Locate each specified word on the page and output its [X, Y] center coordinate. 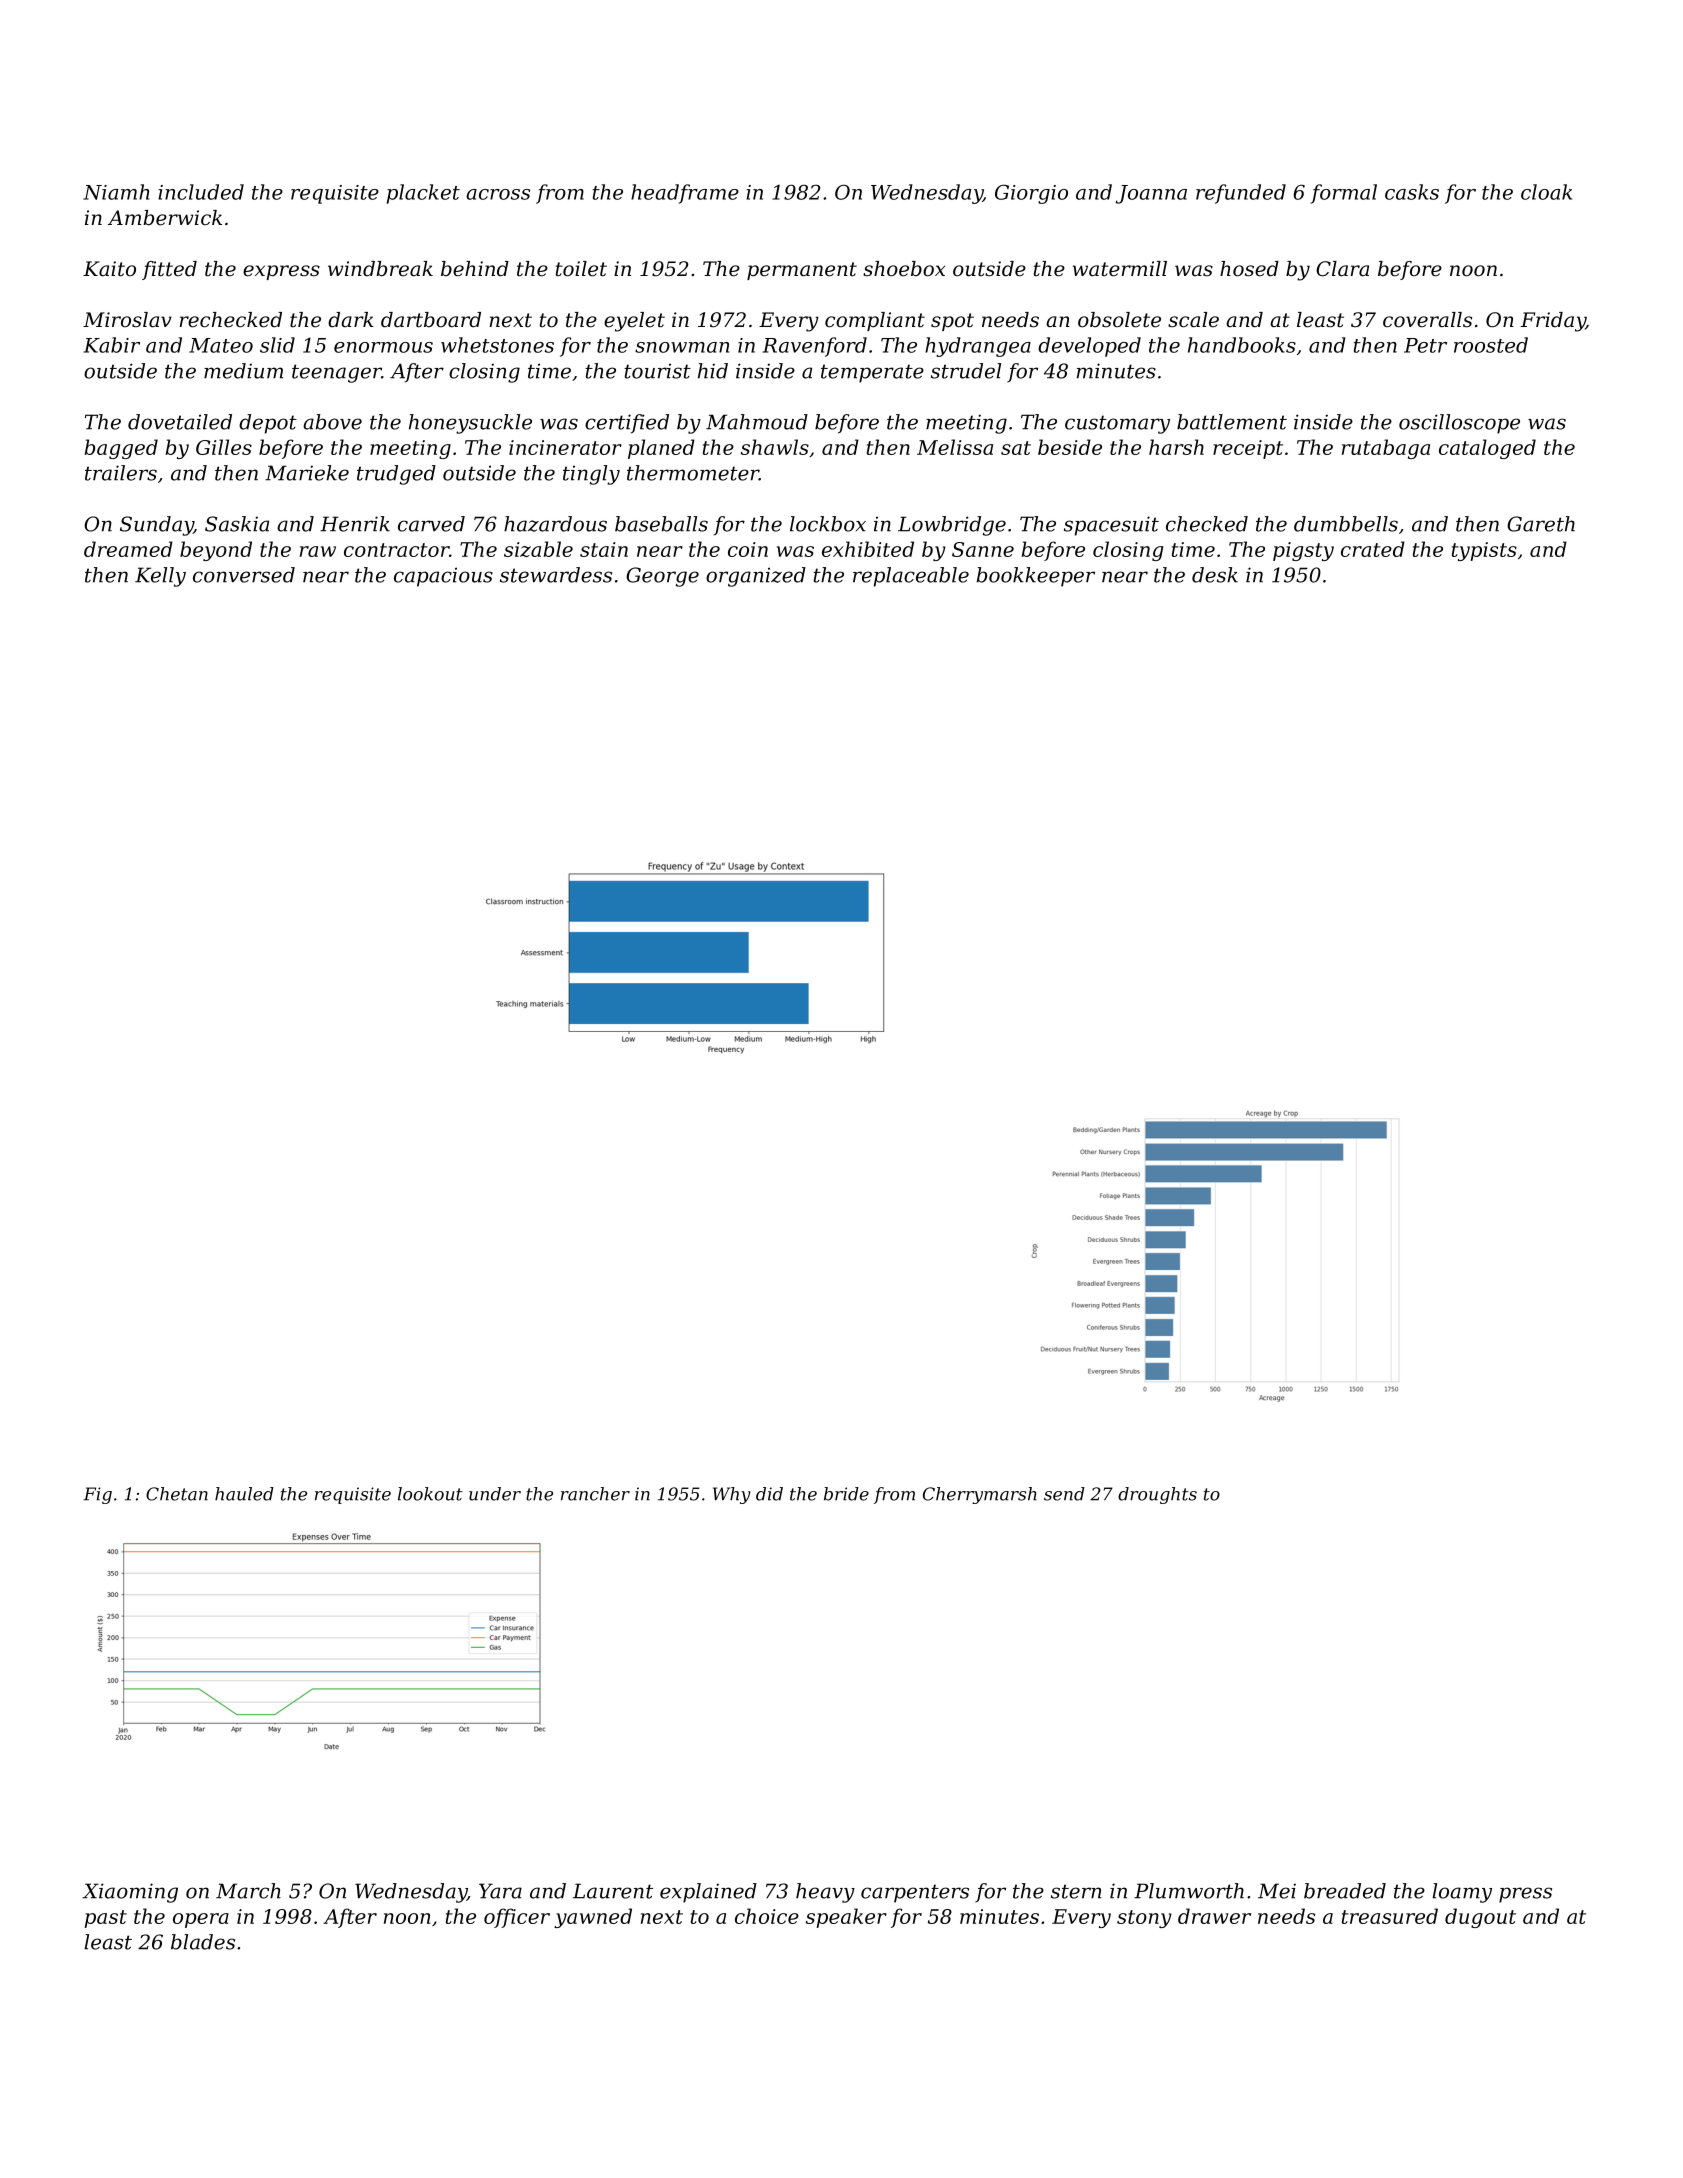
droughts [1157, 1495]
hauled [244, 1494]
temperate [872, 373]
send [1064, 1494]
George [662, 577]
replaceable [911, 577]
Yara [500, 1891]
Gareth [1541, 524]
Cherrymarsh [980, 1495]
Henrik [355, 524]
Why [732, 1495]
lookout [430, 1494]
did [769, 1494]
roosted [1491, 345]
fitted [169, 270]
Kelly [160, 577]
